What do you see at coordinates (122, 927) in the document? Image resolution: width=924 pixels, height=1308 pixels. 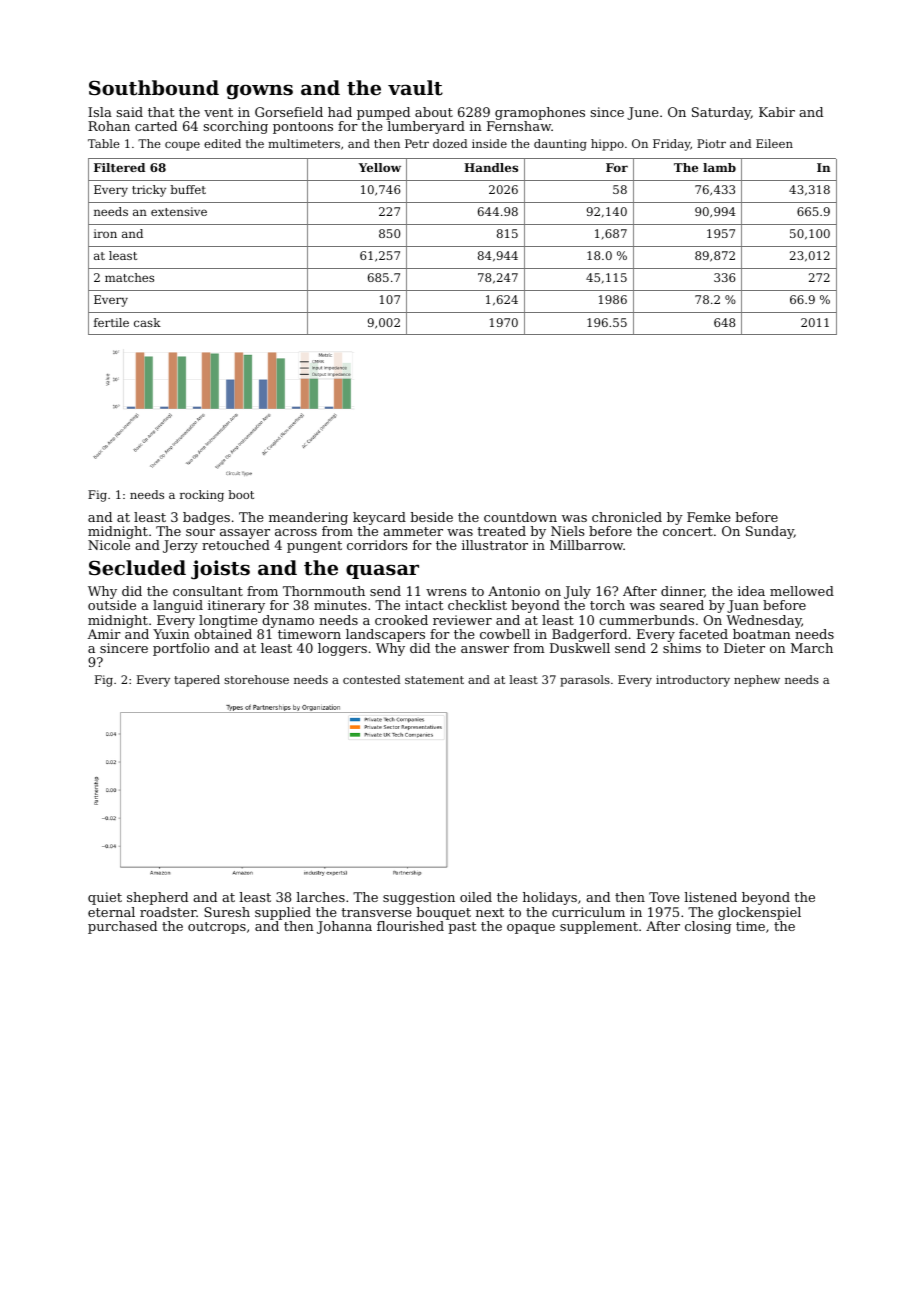 I see `purchased` at bounding box center [122, 927].
